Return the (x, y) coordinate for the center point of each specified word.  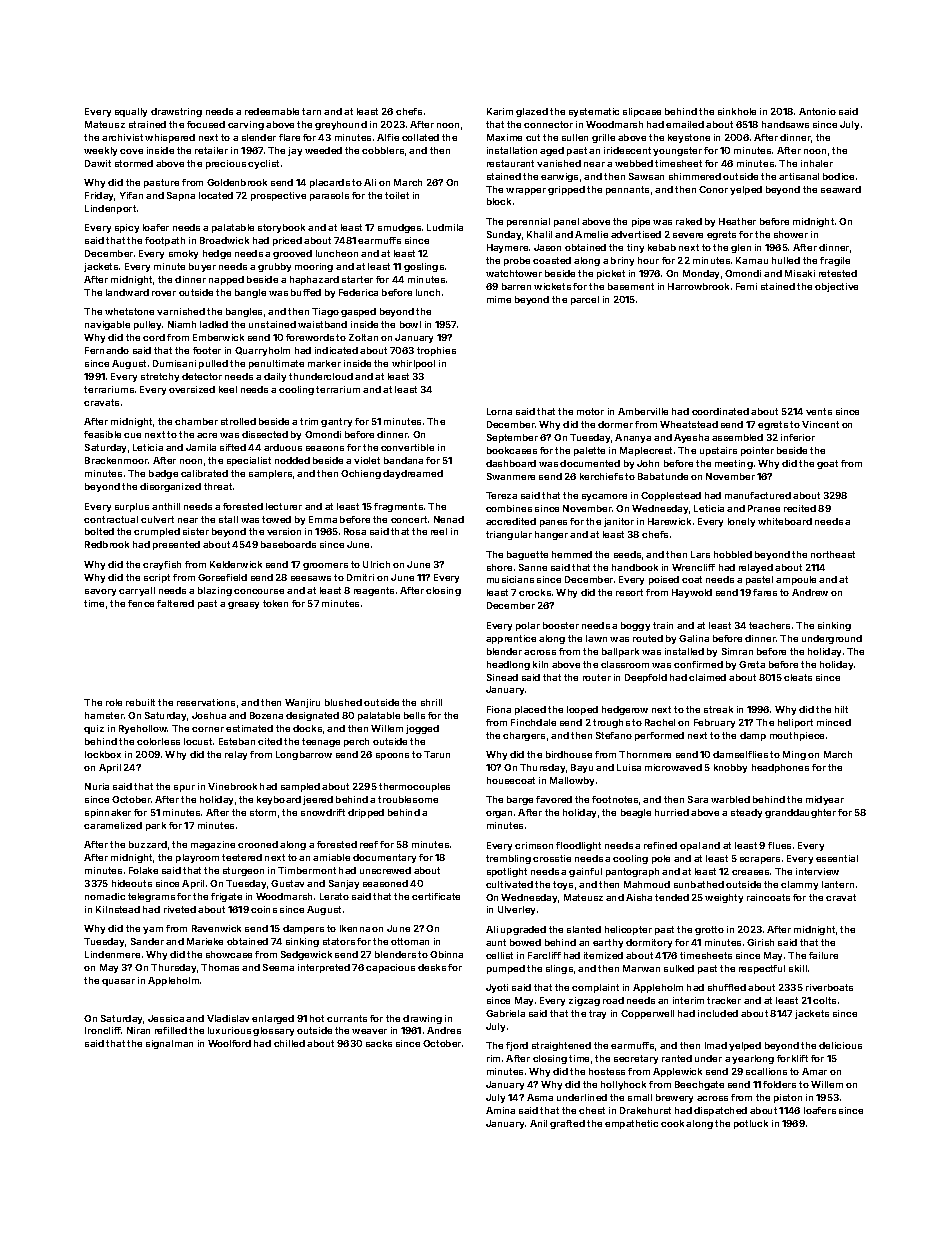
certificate (436, 896)
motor (590, 411)
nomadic (105, 896)
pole (661, 859)
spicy (127, 228)
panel (566, 222)
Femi (746, 286)
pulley (147, 325)
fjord (517, 1046)
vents (819, 411)
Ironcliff (103, 1030)
